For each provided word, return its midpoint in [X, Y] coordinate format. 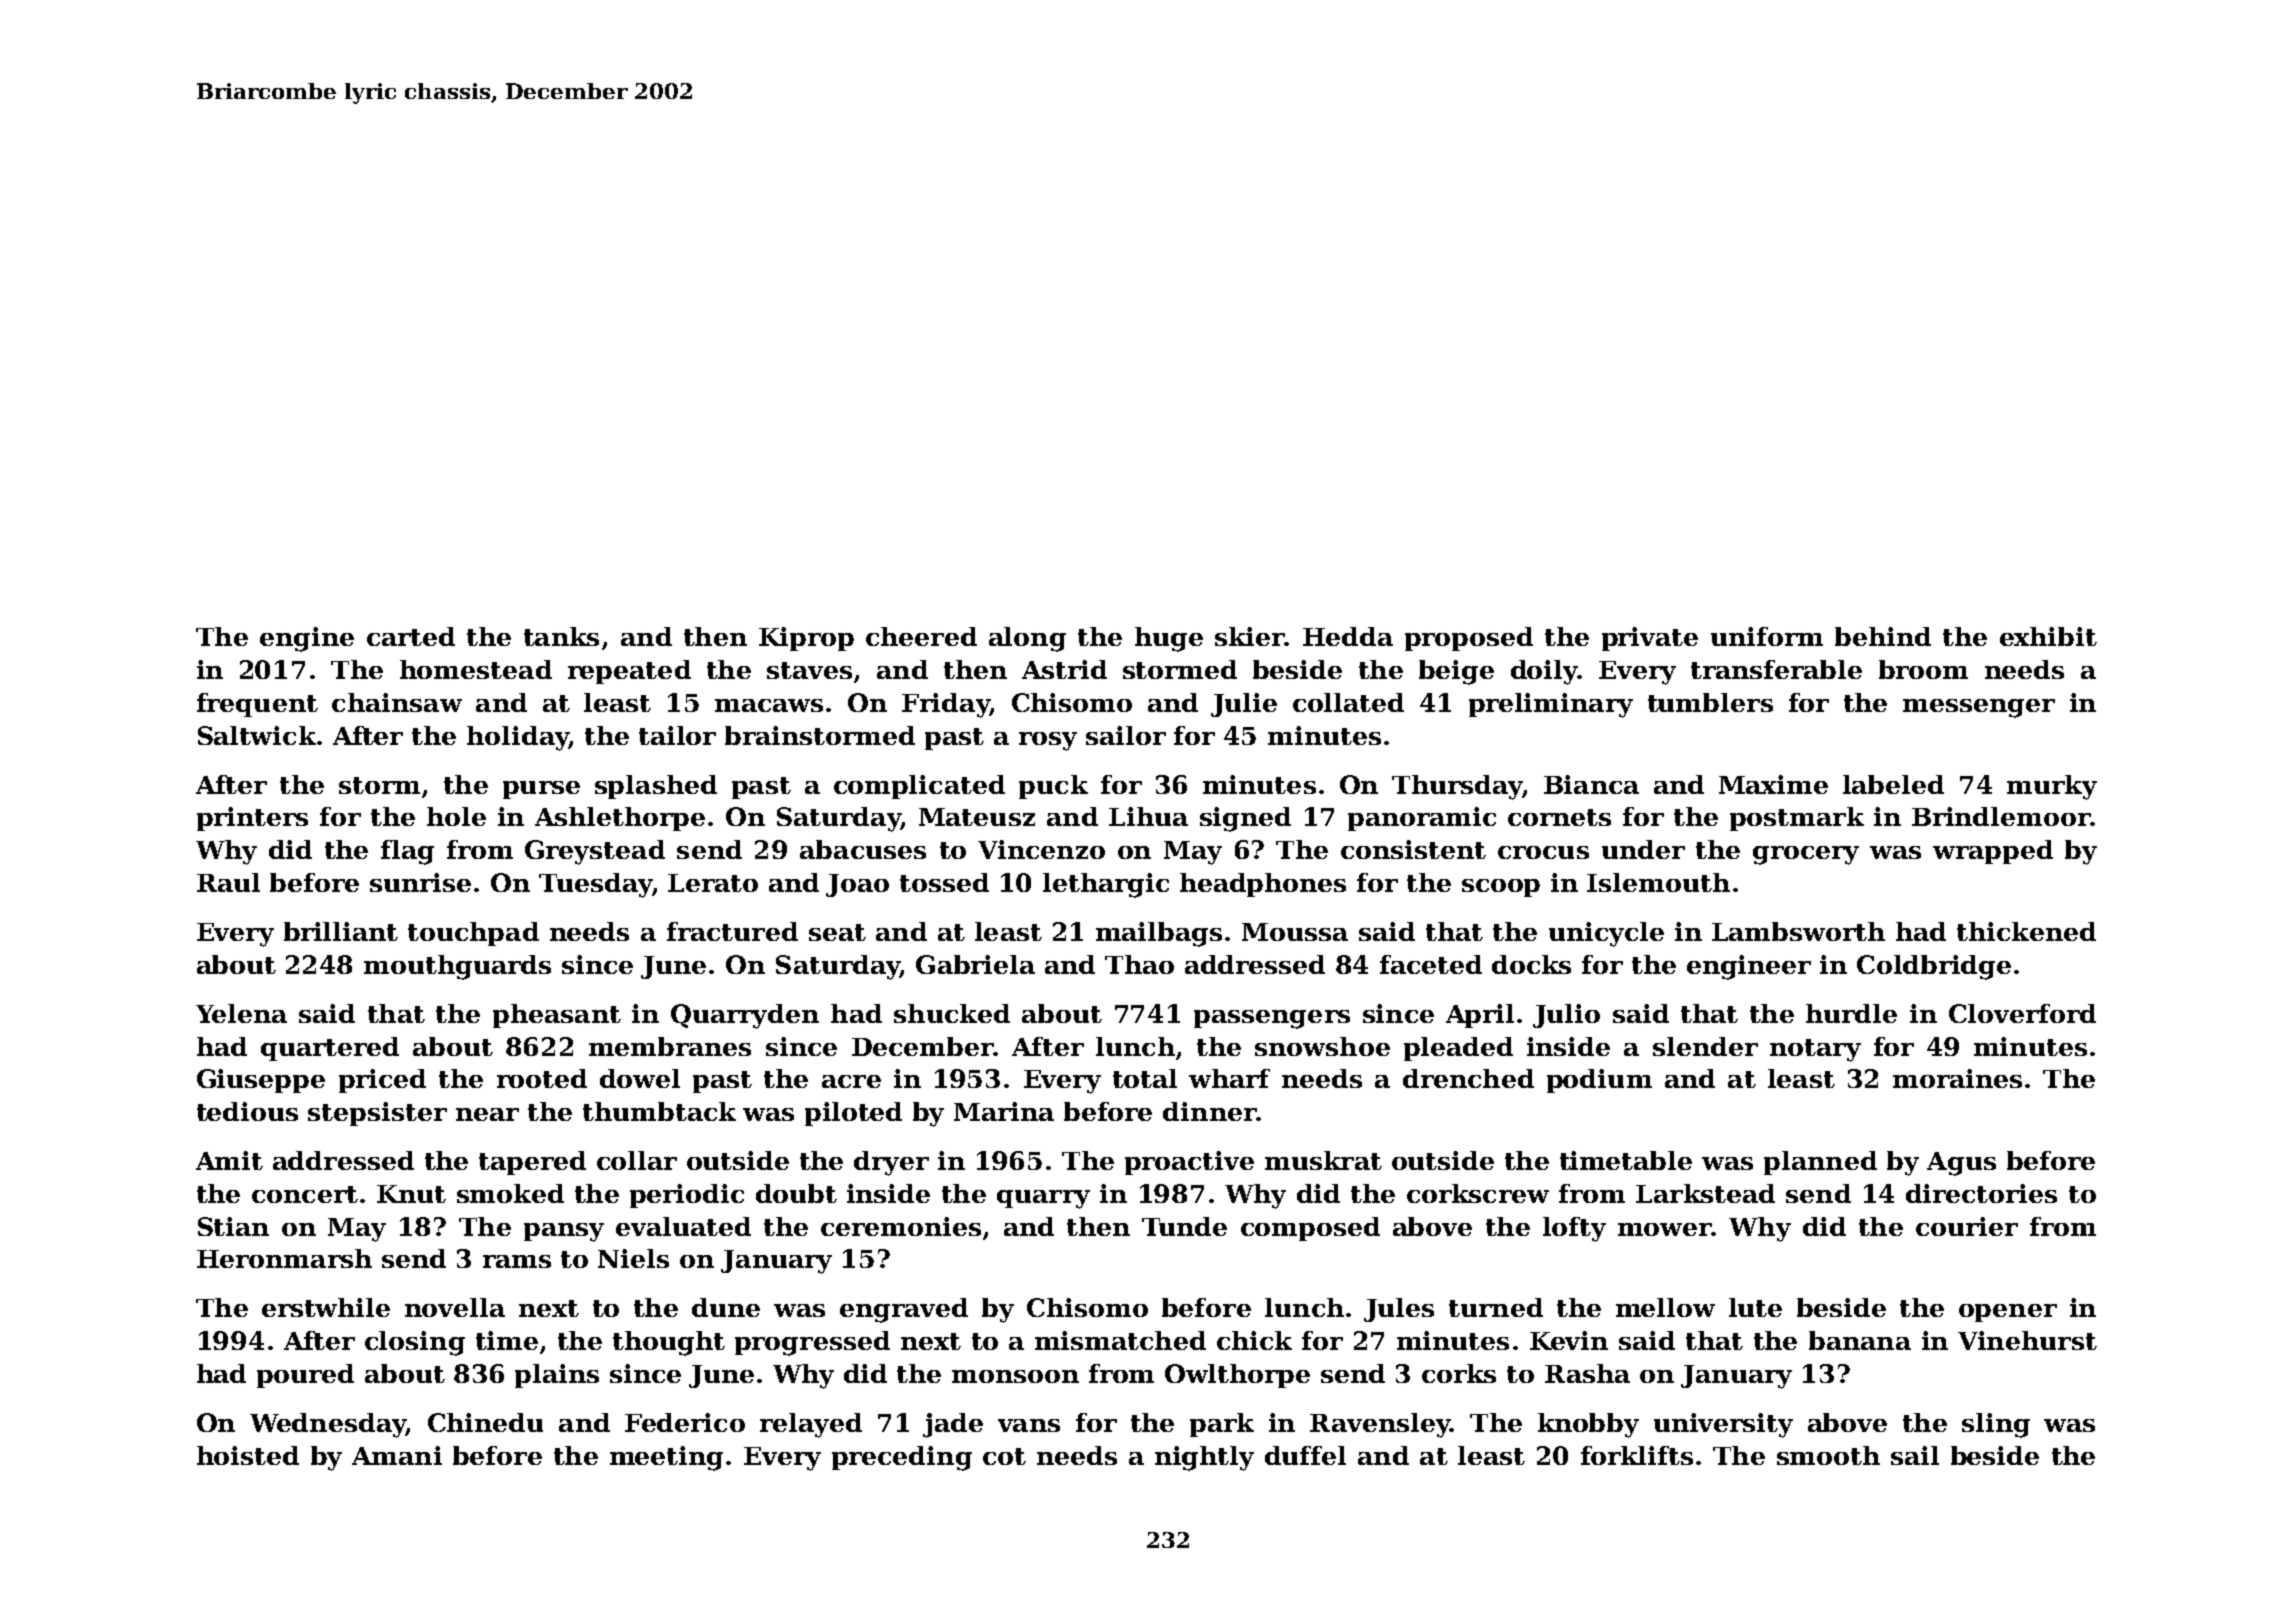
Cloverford [2022, 1013]
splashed [656, 787]
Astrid [1064, 669]
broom [1923, 669]
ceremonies [901, 1226]
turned [1496, 1307]
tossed [944, 882]
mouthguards [457, 967]
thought [669, 1343]
